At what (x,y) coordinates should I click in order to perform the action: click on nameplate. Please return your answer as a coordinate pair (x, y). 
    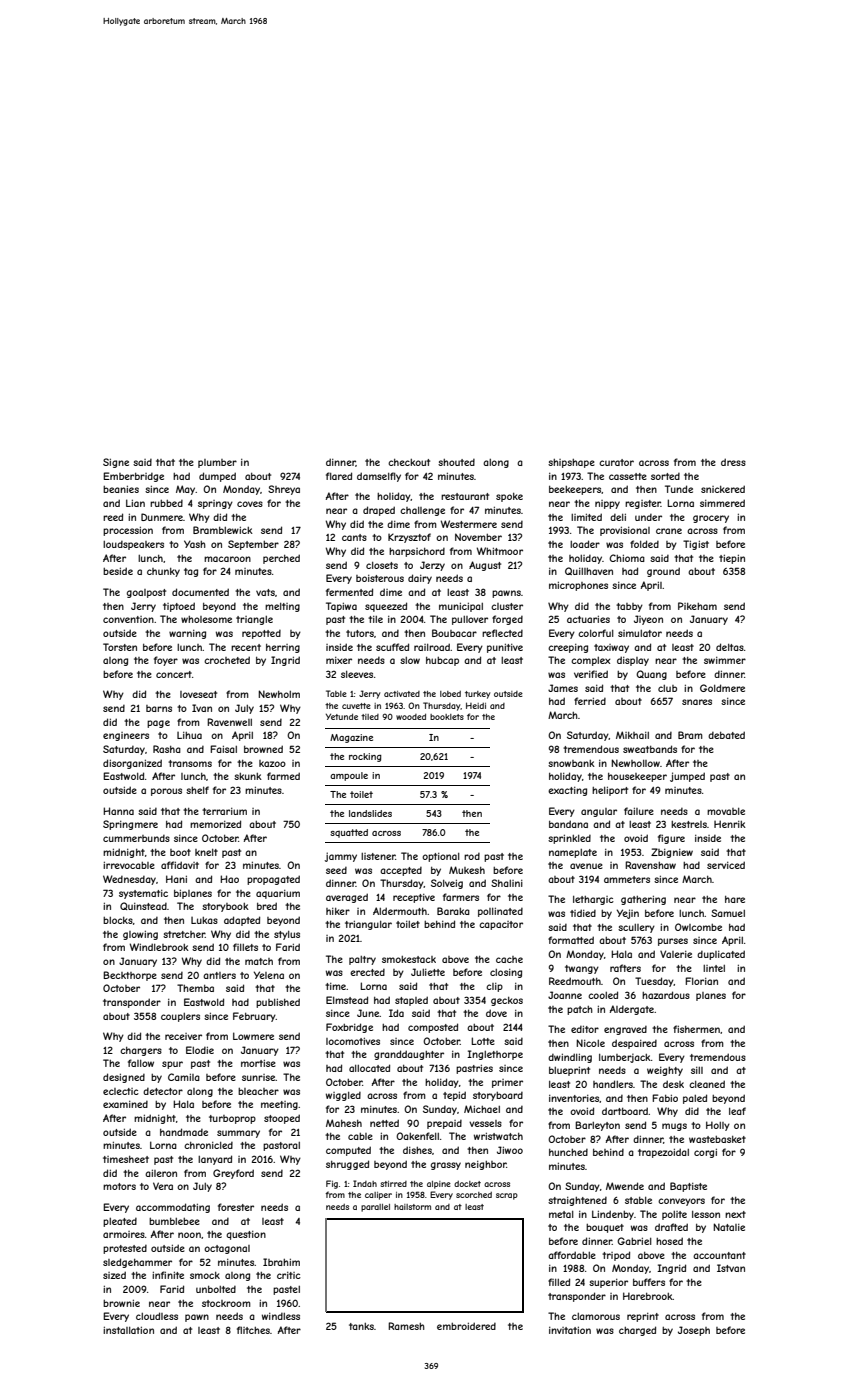
    Looking at the image, I should click on (573, 853).
